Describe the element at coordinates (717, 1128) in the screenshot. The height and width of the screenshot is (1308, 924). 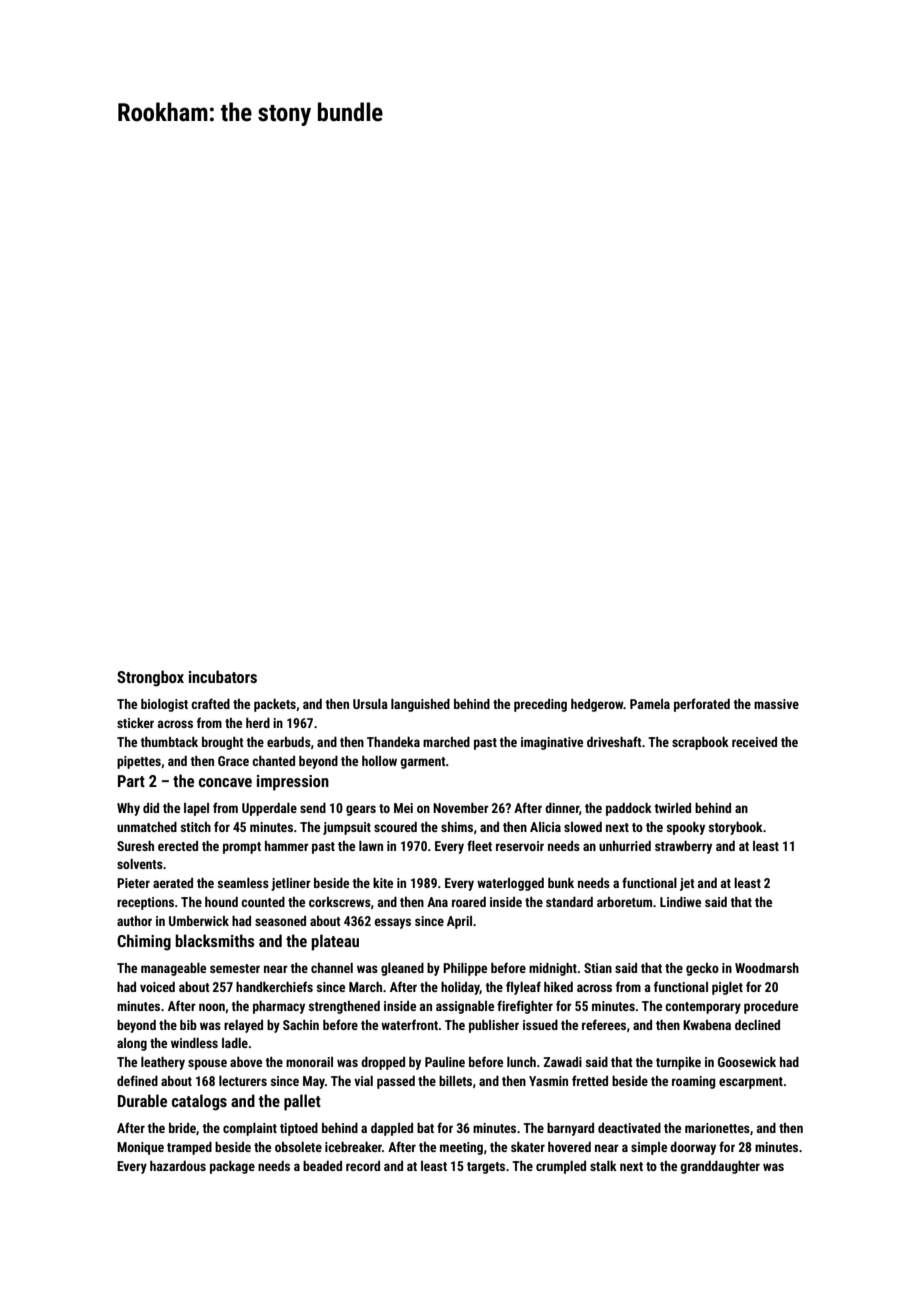
I see `marionettes` at that location.
